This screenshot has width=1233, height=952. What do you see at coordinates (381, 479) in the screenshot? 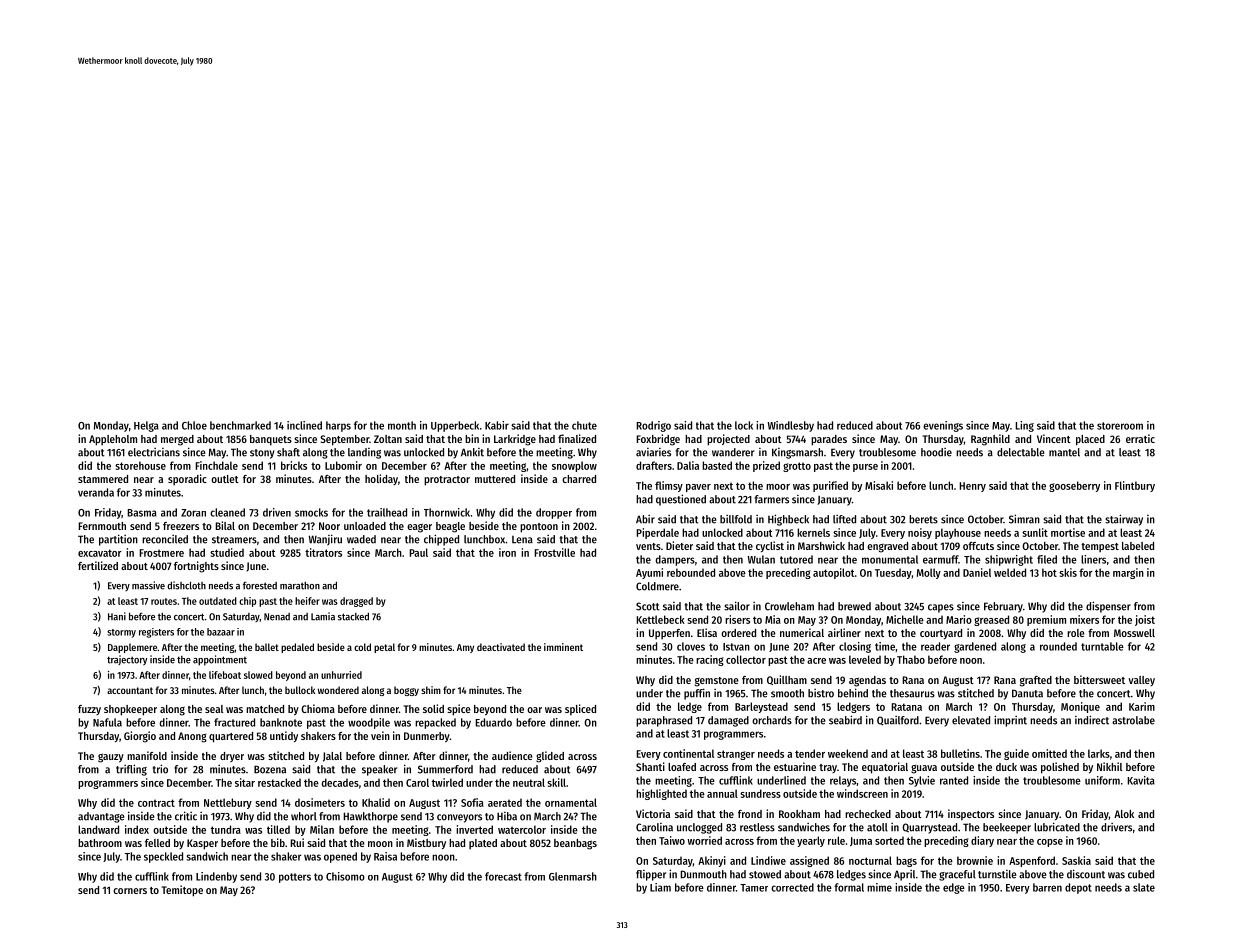
I see `holiday` at bounding box center [381, 479].
